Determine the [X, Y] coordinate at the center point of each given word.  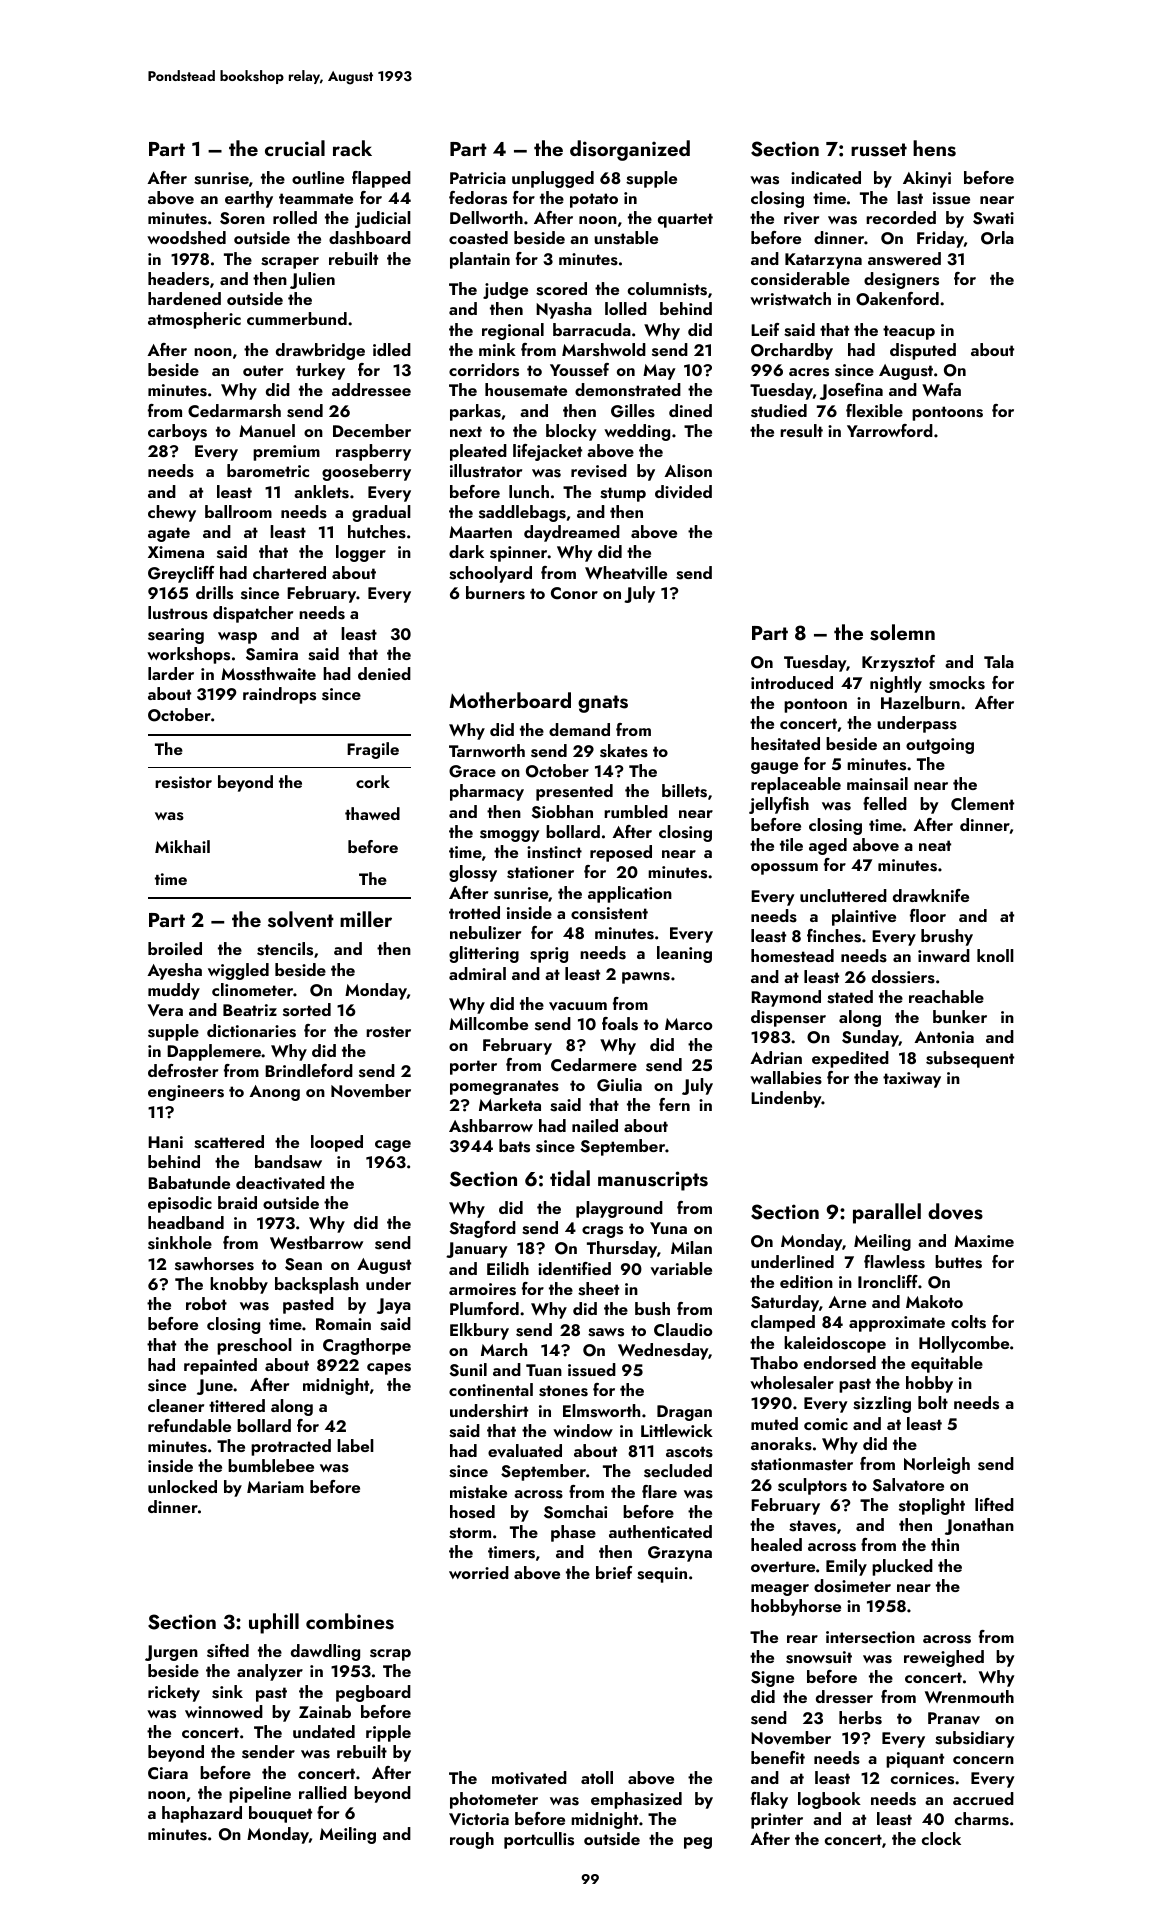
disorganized [630, 150]
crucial [295, 148]
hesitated [785, 744]
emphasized [636, 1800]
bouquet [280, 1814]
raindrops [279, 695]
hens [934, 148]
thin [945, 1544]
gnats [603, 704]
